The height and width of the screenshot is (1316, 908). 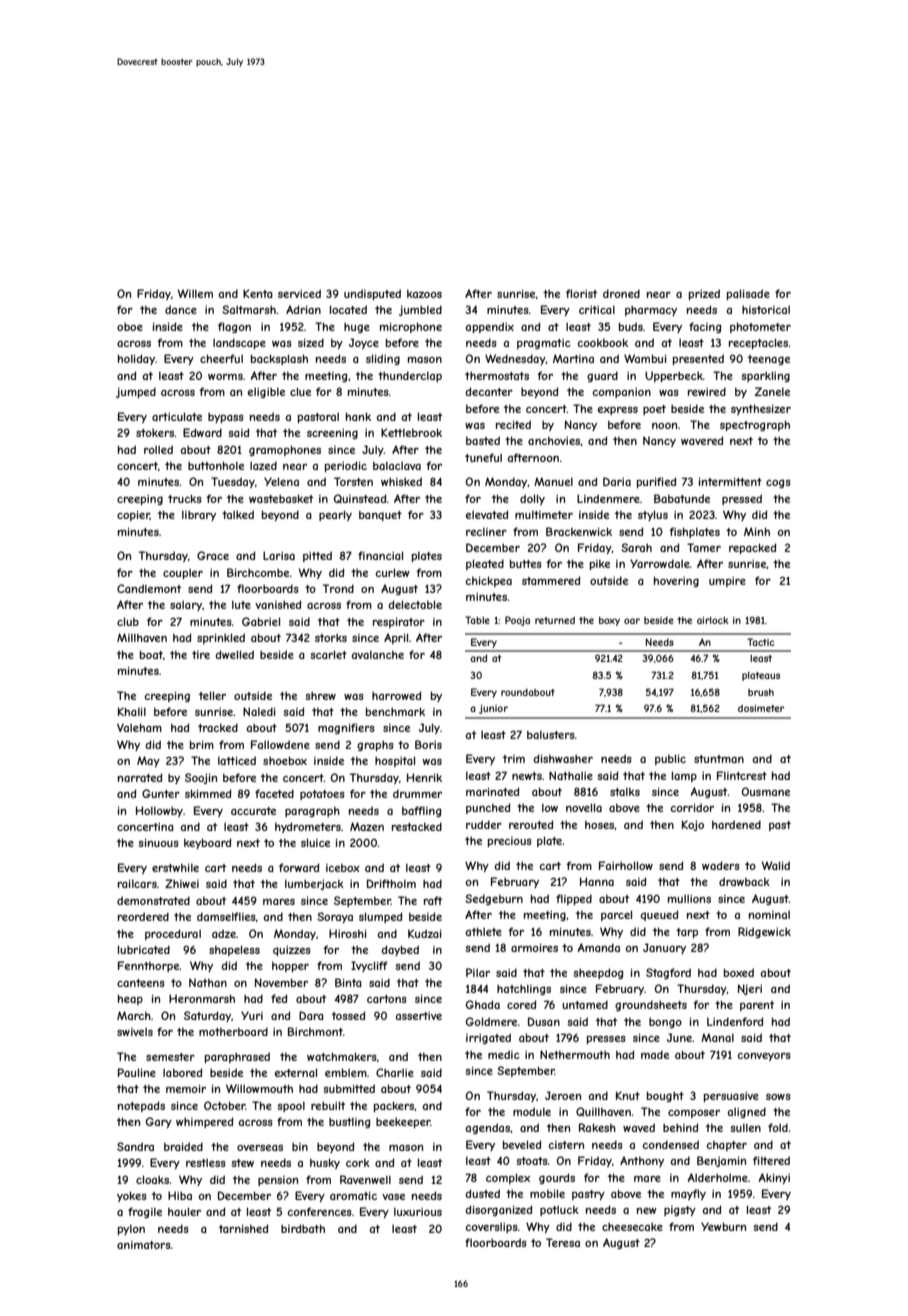 I want to click on tire, so click(x=201, y=655).
